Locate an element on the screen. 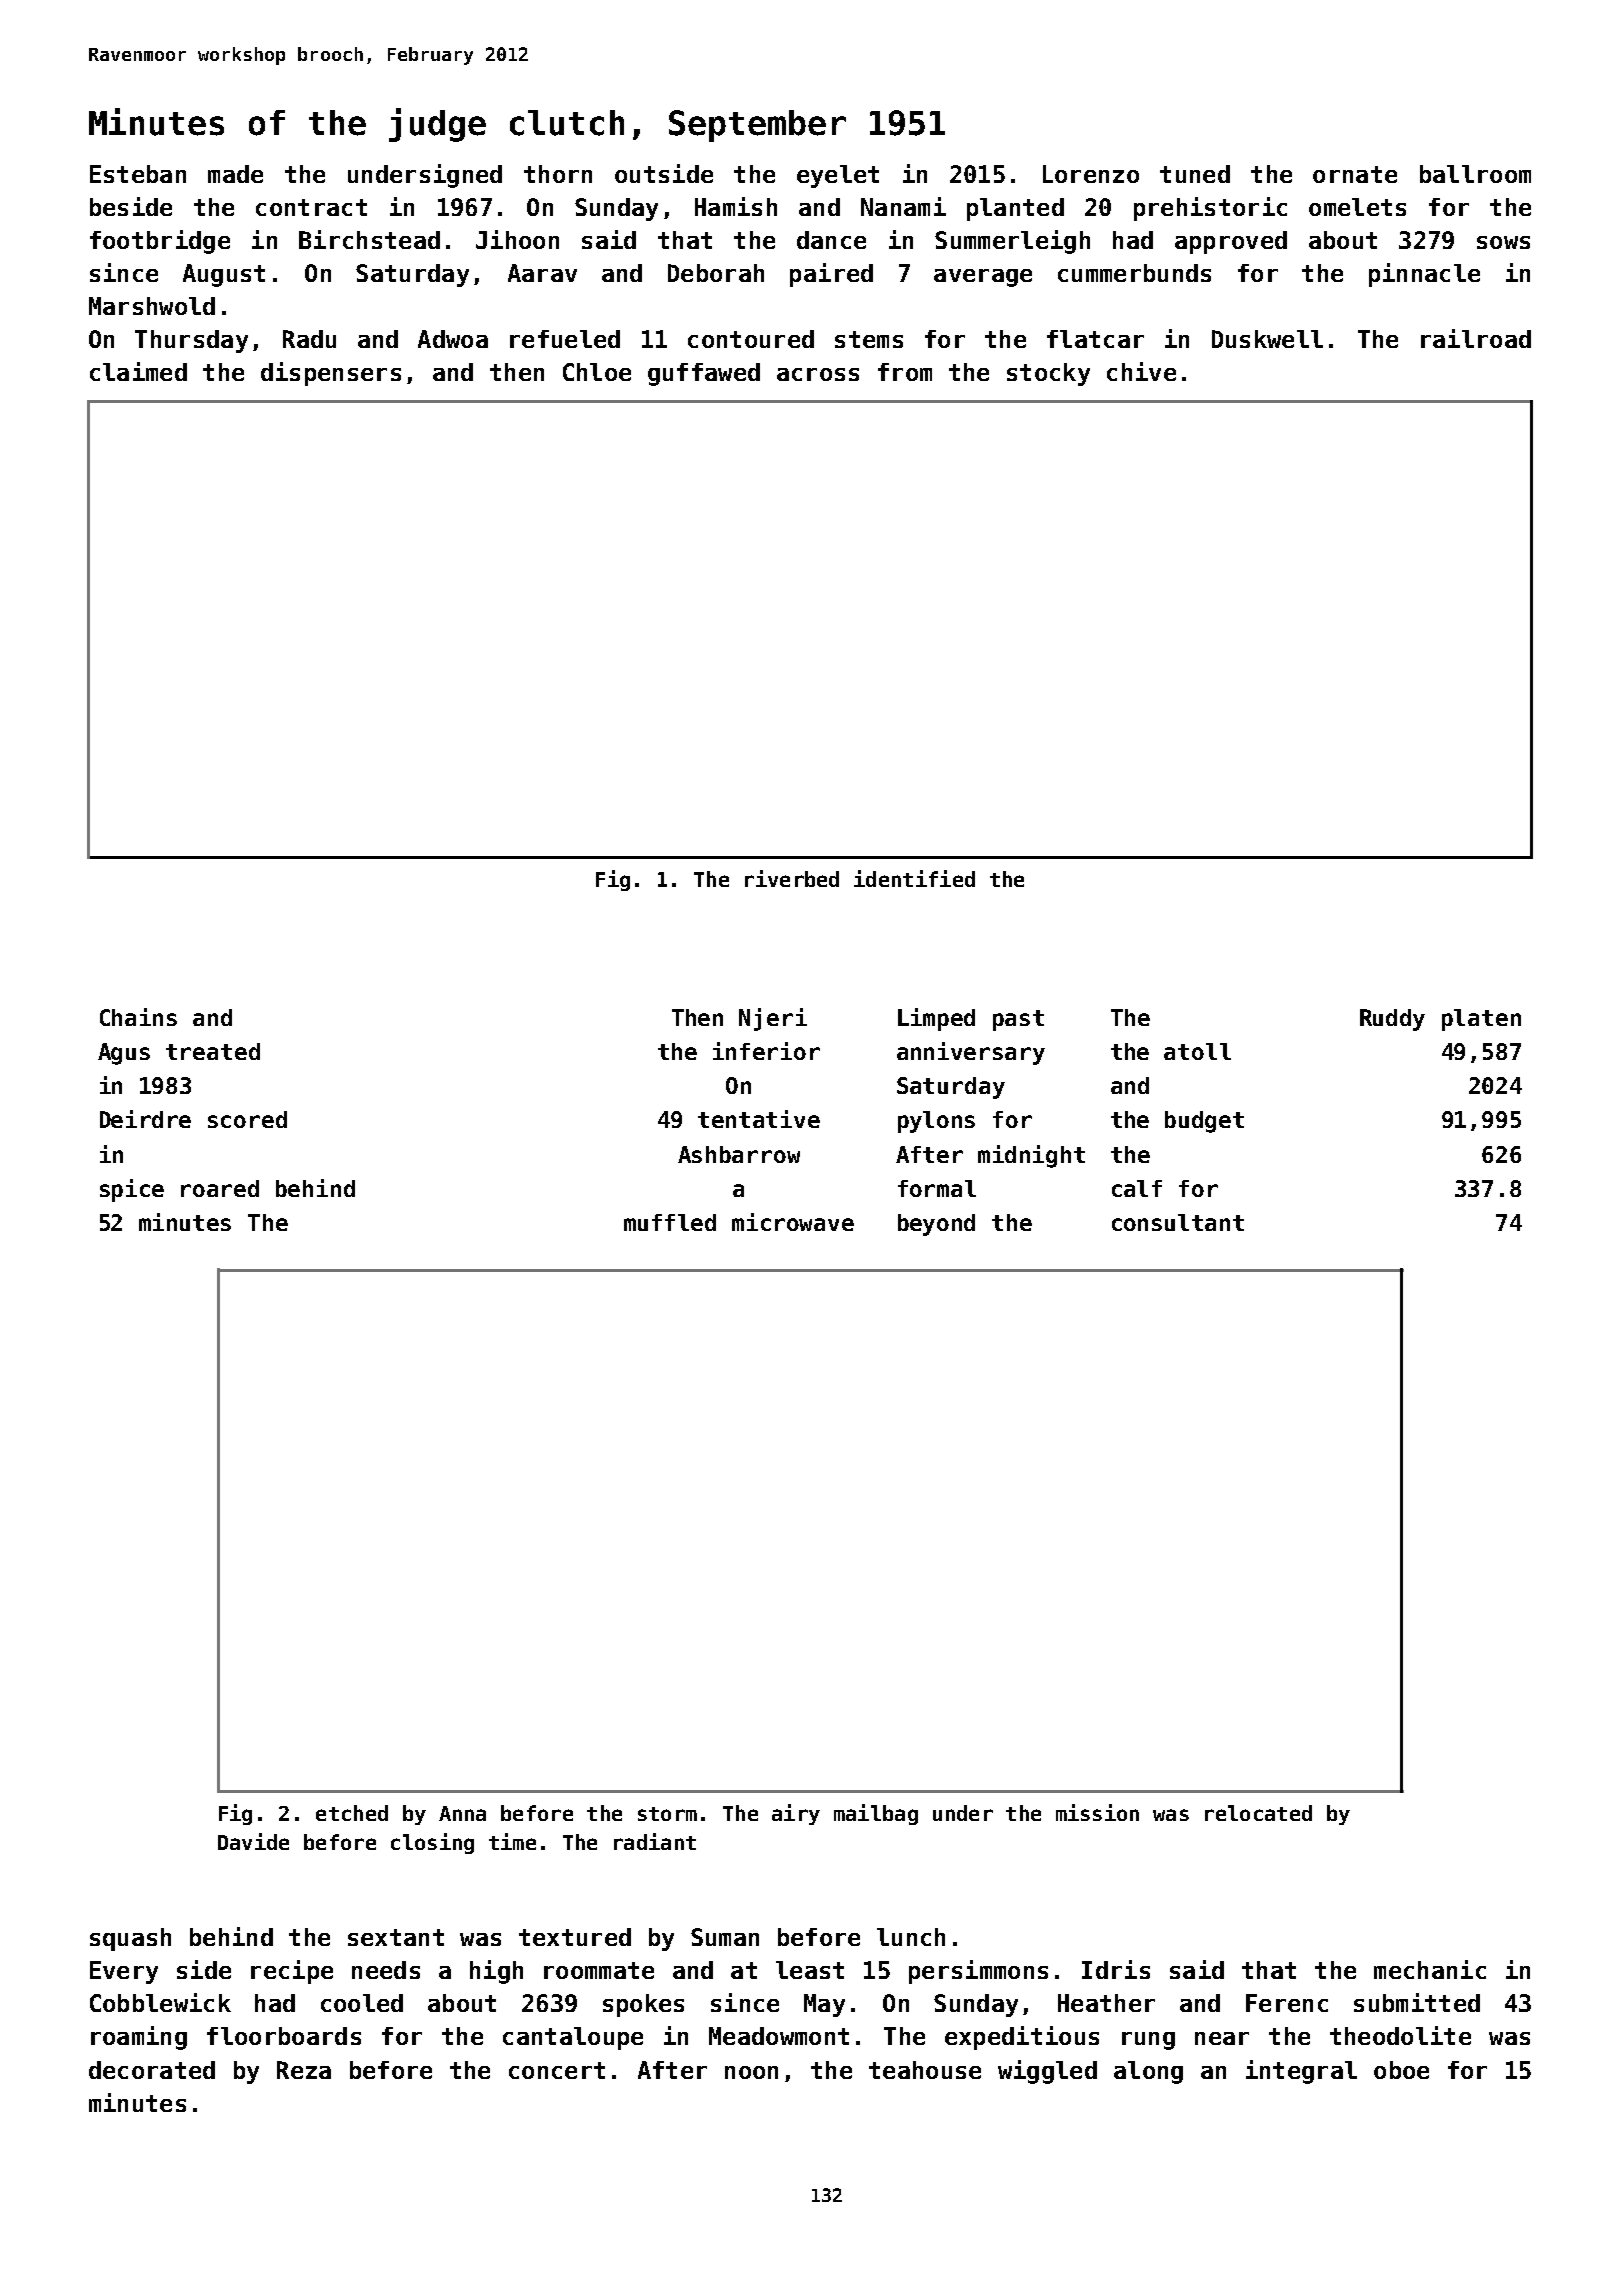 The width and height of the screenshot is (1620, 2292). integral is located at coordinates (1301, 2072).
